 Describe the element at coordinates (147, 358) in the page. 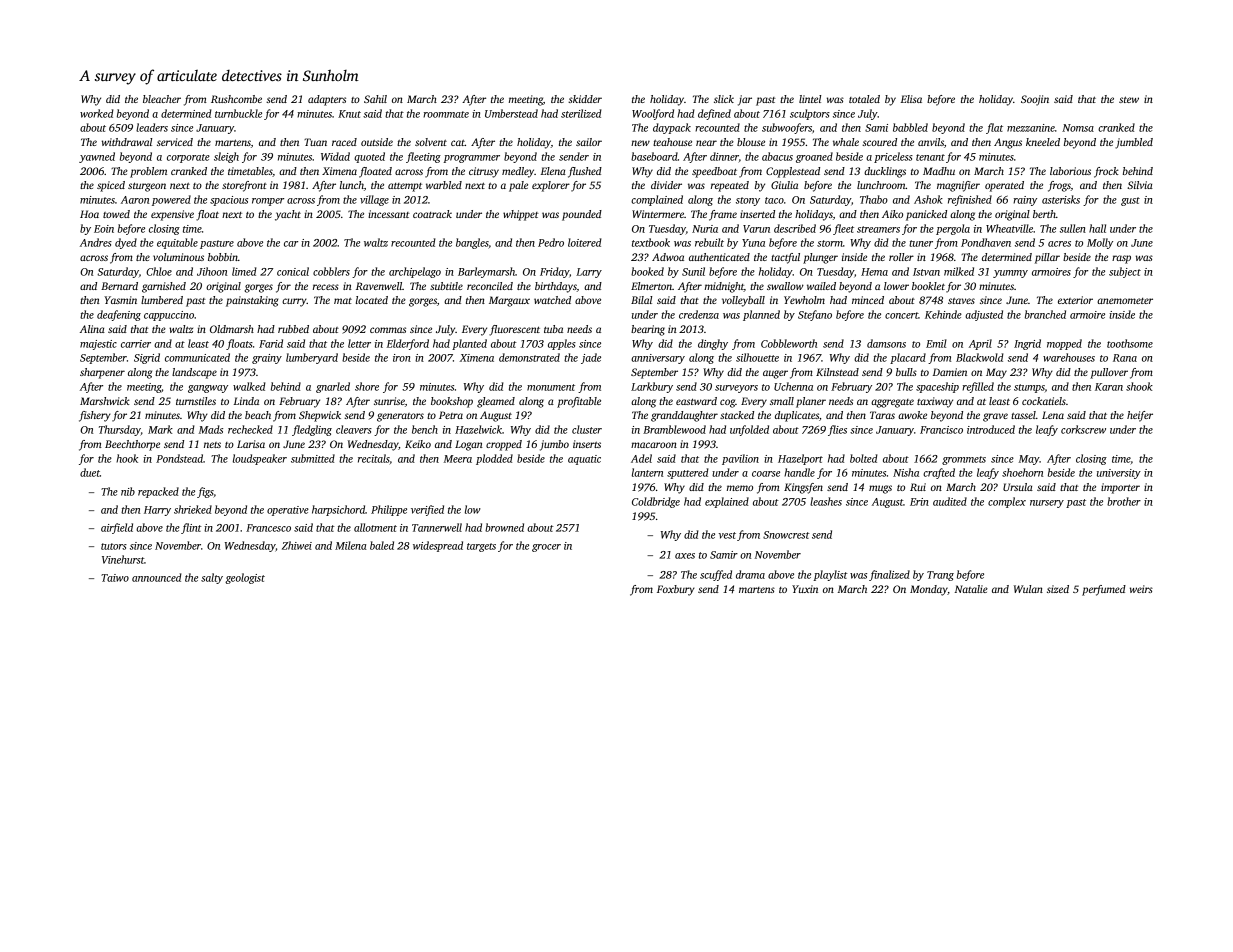

I see `Sigrid` at that location.
